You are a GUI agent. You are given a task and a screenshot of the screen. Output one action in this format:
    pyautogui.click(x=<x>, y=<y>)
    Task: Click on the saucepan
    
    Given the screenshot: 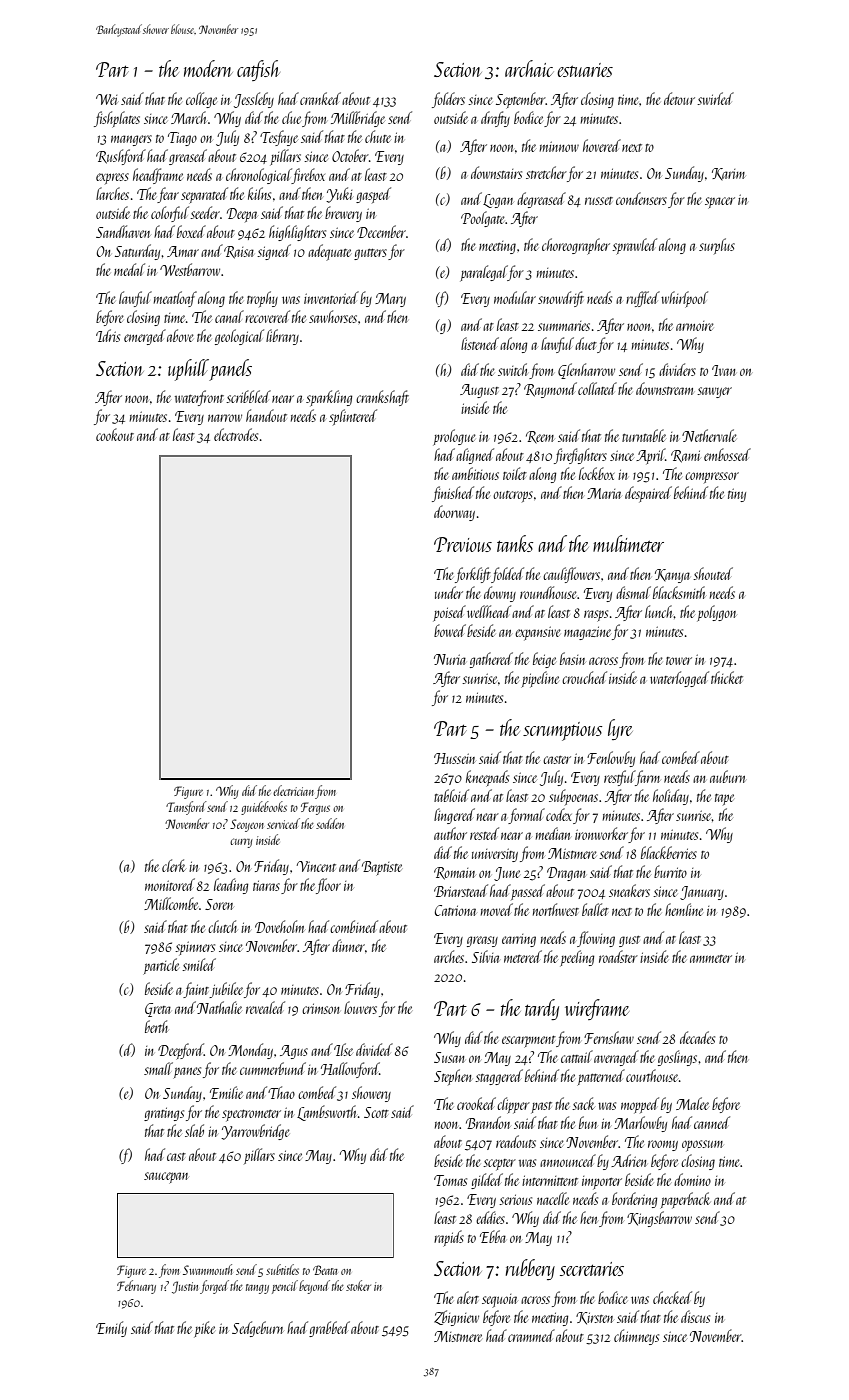 What is the action you would take?
    pyautogui.click(x=166, y=1178)
